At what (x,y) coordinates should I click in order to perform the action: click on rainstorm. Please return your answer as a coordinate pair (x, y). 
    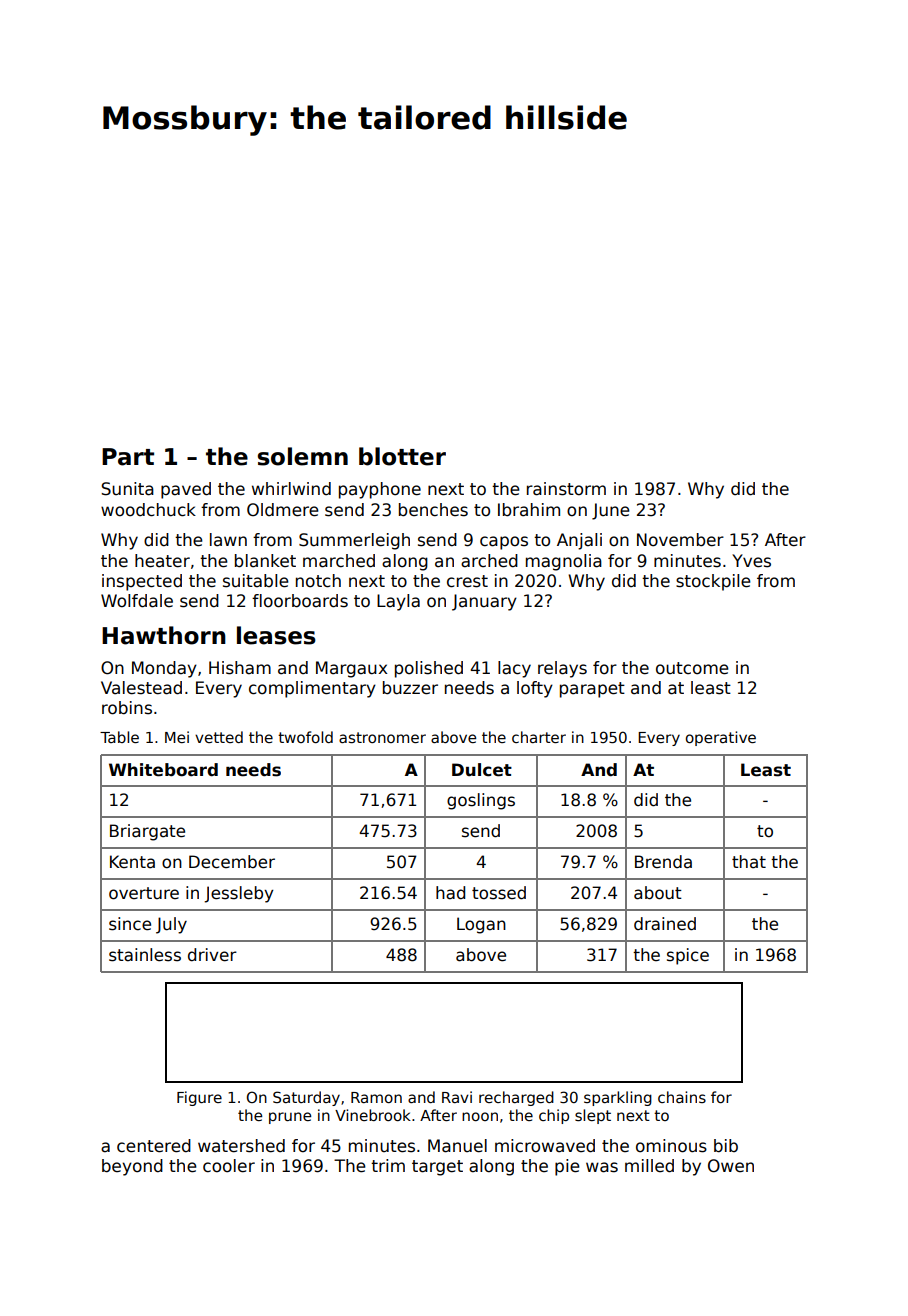
    Looking at the image, I should click on (566, 489).
